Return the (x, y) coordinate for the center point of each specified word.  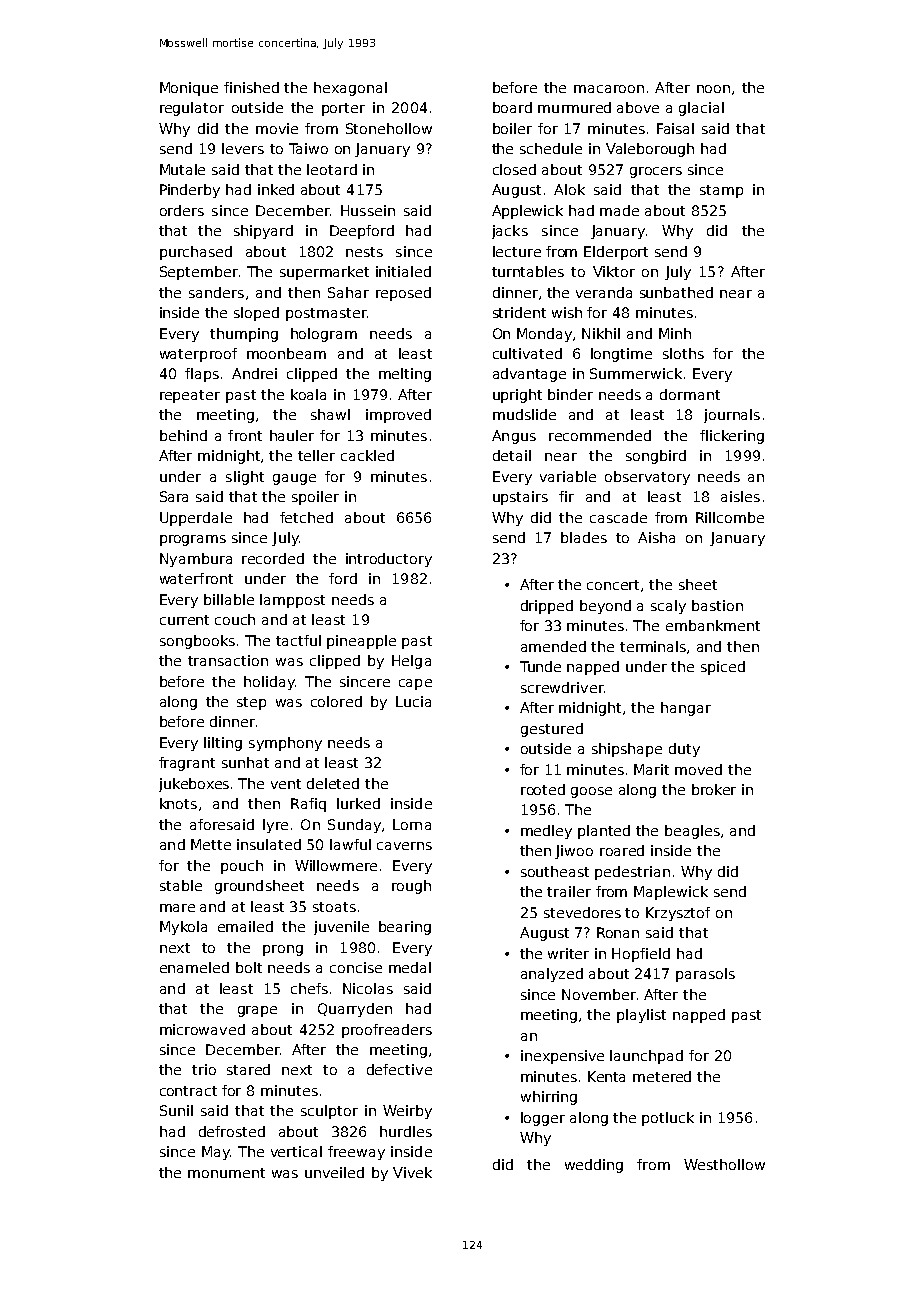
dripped (547, 607)
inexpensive (562, 1057)
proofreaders (387, 1031)
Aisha (656, 537)
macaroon (609, 89)
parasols (705, 975)
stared (248, 1069)
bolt (249, 967)
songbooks (197, 642)
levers (243, 148)
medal (410, 967)
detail (512, 455)
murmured (574, 107)
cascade (618, 517)
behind (183, 435)
